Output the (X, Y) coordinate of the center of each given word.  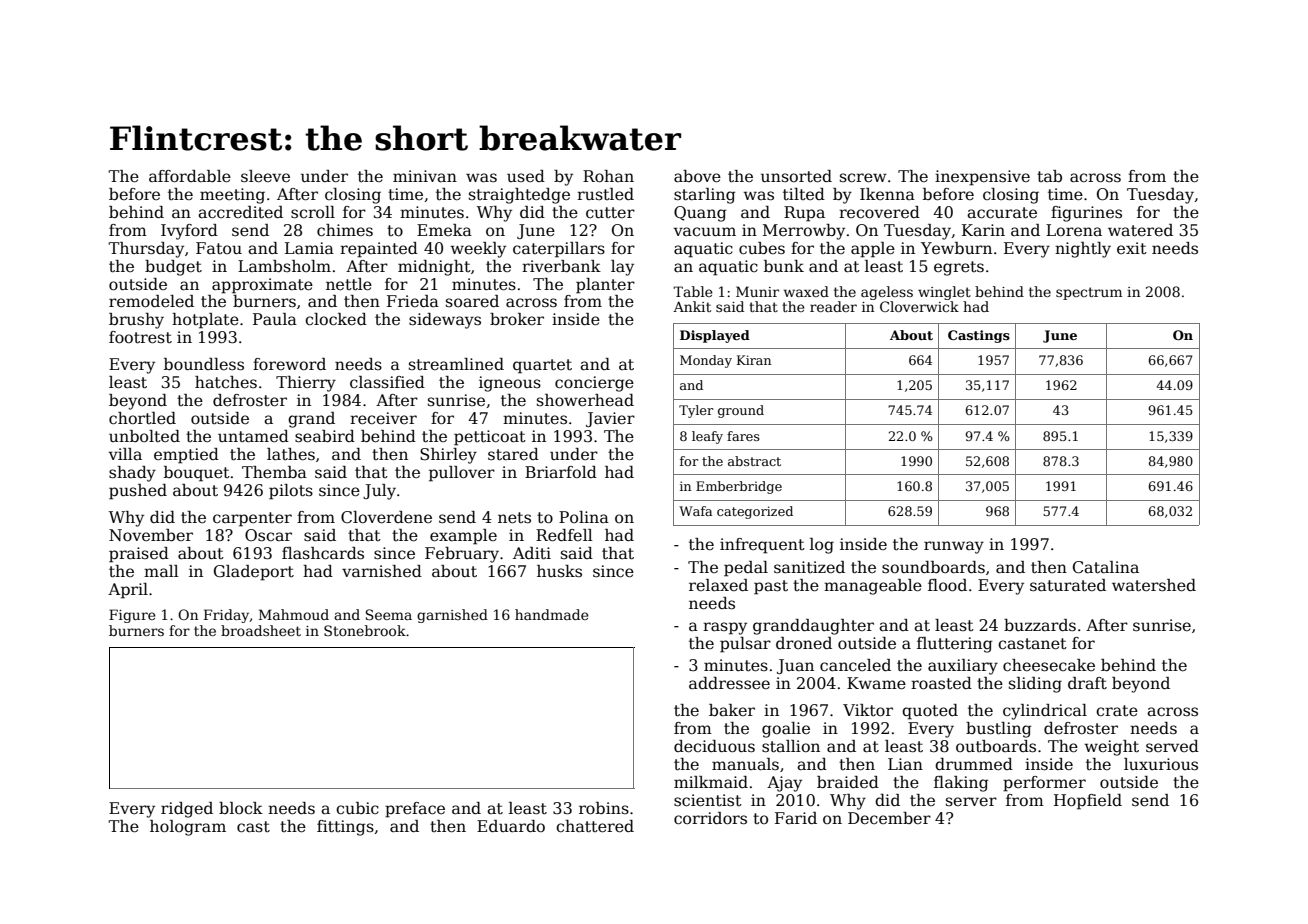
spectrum (1089, 293)
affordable (190, 176)
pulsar (745, 645)
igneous (510, 384)
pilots (291, 492)
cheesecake (1049, 665)
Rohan (608, 176)
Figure (132, 616)
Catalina (1106, 567)
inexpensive (982, 178)
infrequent (762, 546)
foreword (289, 364)
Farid (796, 818)
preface (415, 810)
